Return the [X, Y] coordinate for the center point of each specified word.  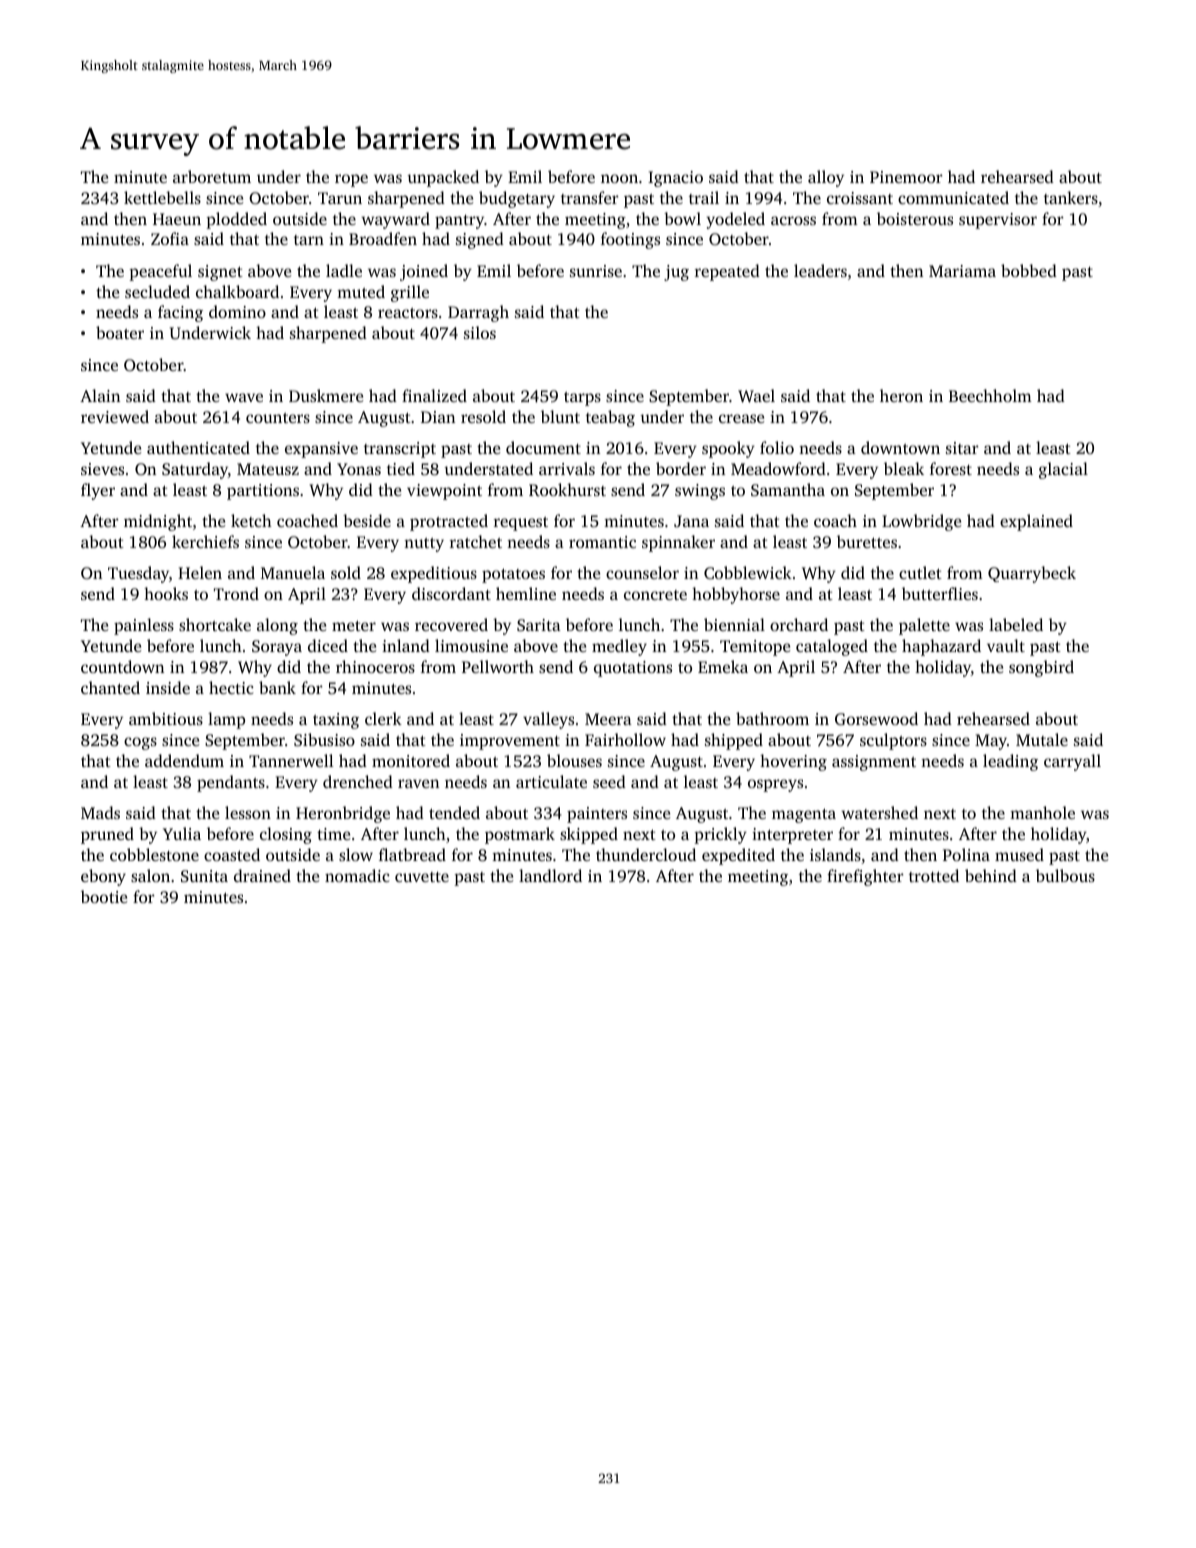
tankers [1071, 197]
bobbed [1029, 270]
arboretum [212, 176]
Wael [756, 396]
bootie [104, 896]
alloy [826, 178]
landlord [550, 875]
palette [924, 626]
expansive [321, 450]
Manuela [293, 572]
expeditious [434, 574]
